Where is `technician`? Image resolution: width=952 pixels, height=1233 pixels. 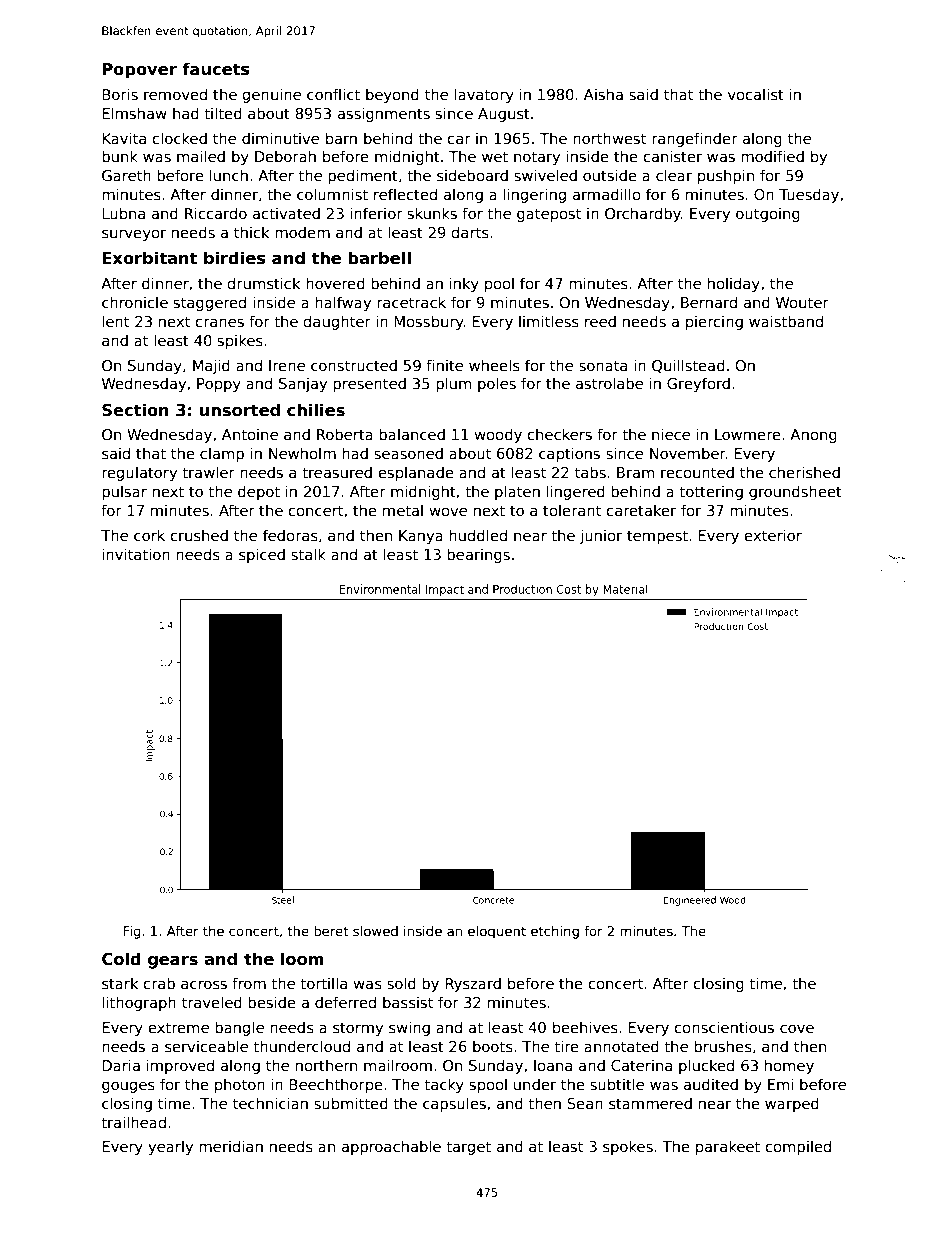
technician is located at coordinates (270, 1103).
